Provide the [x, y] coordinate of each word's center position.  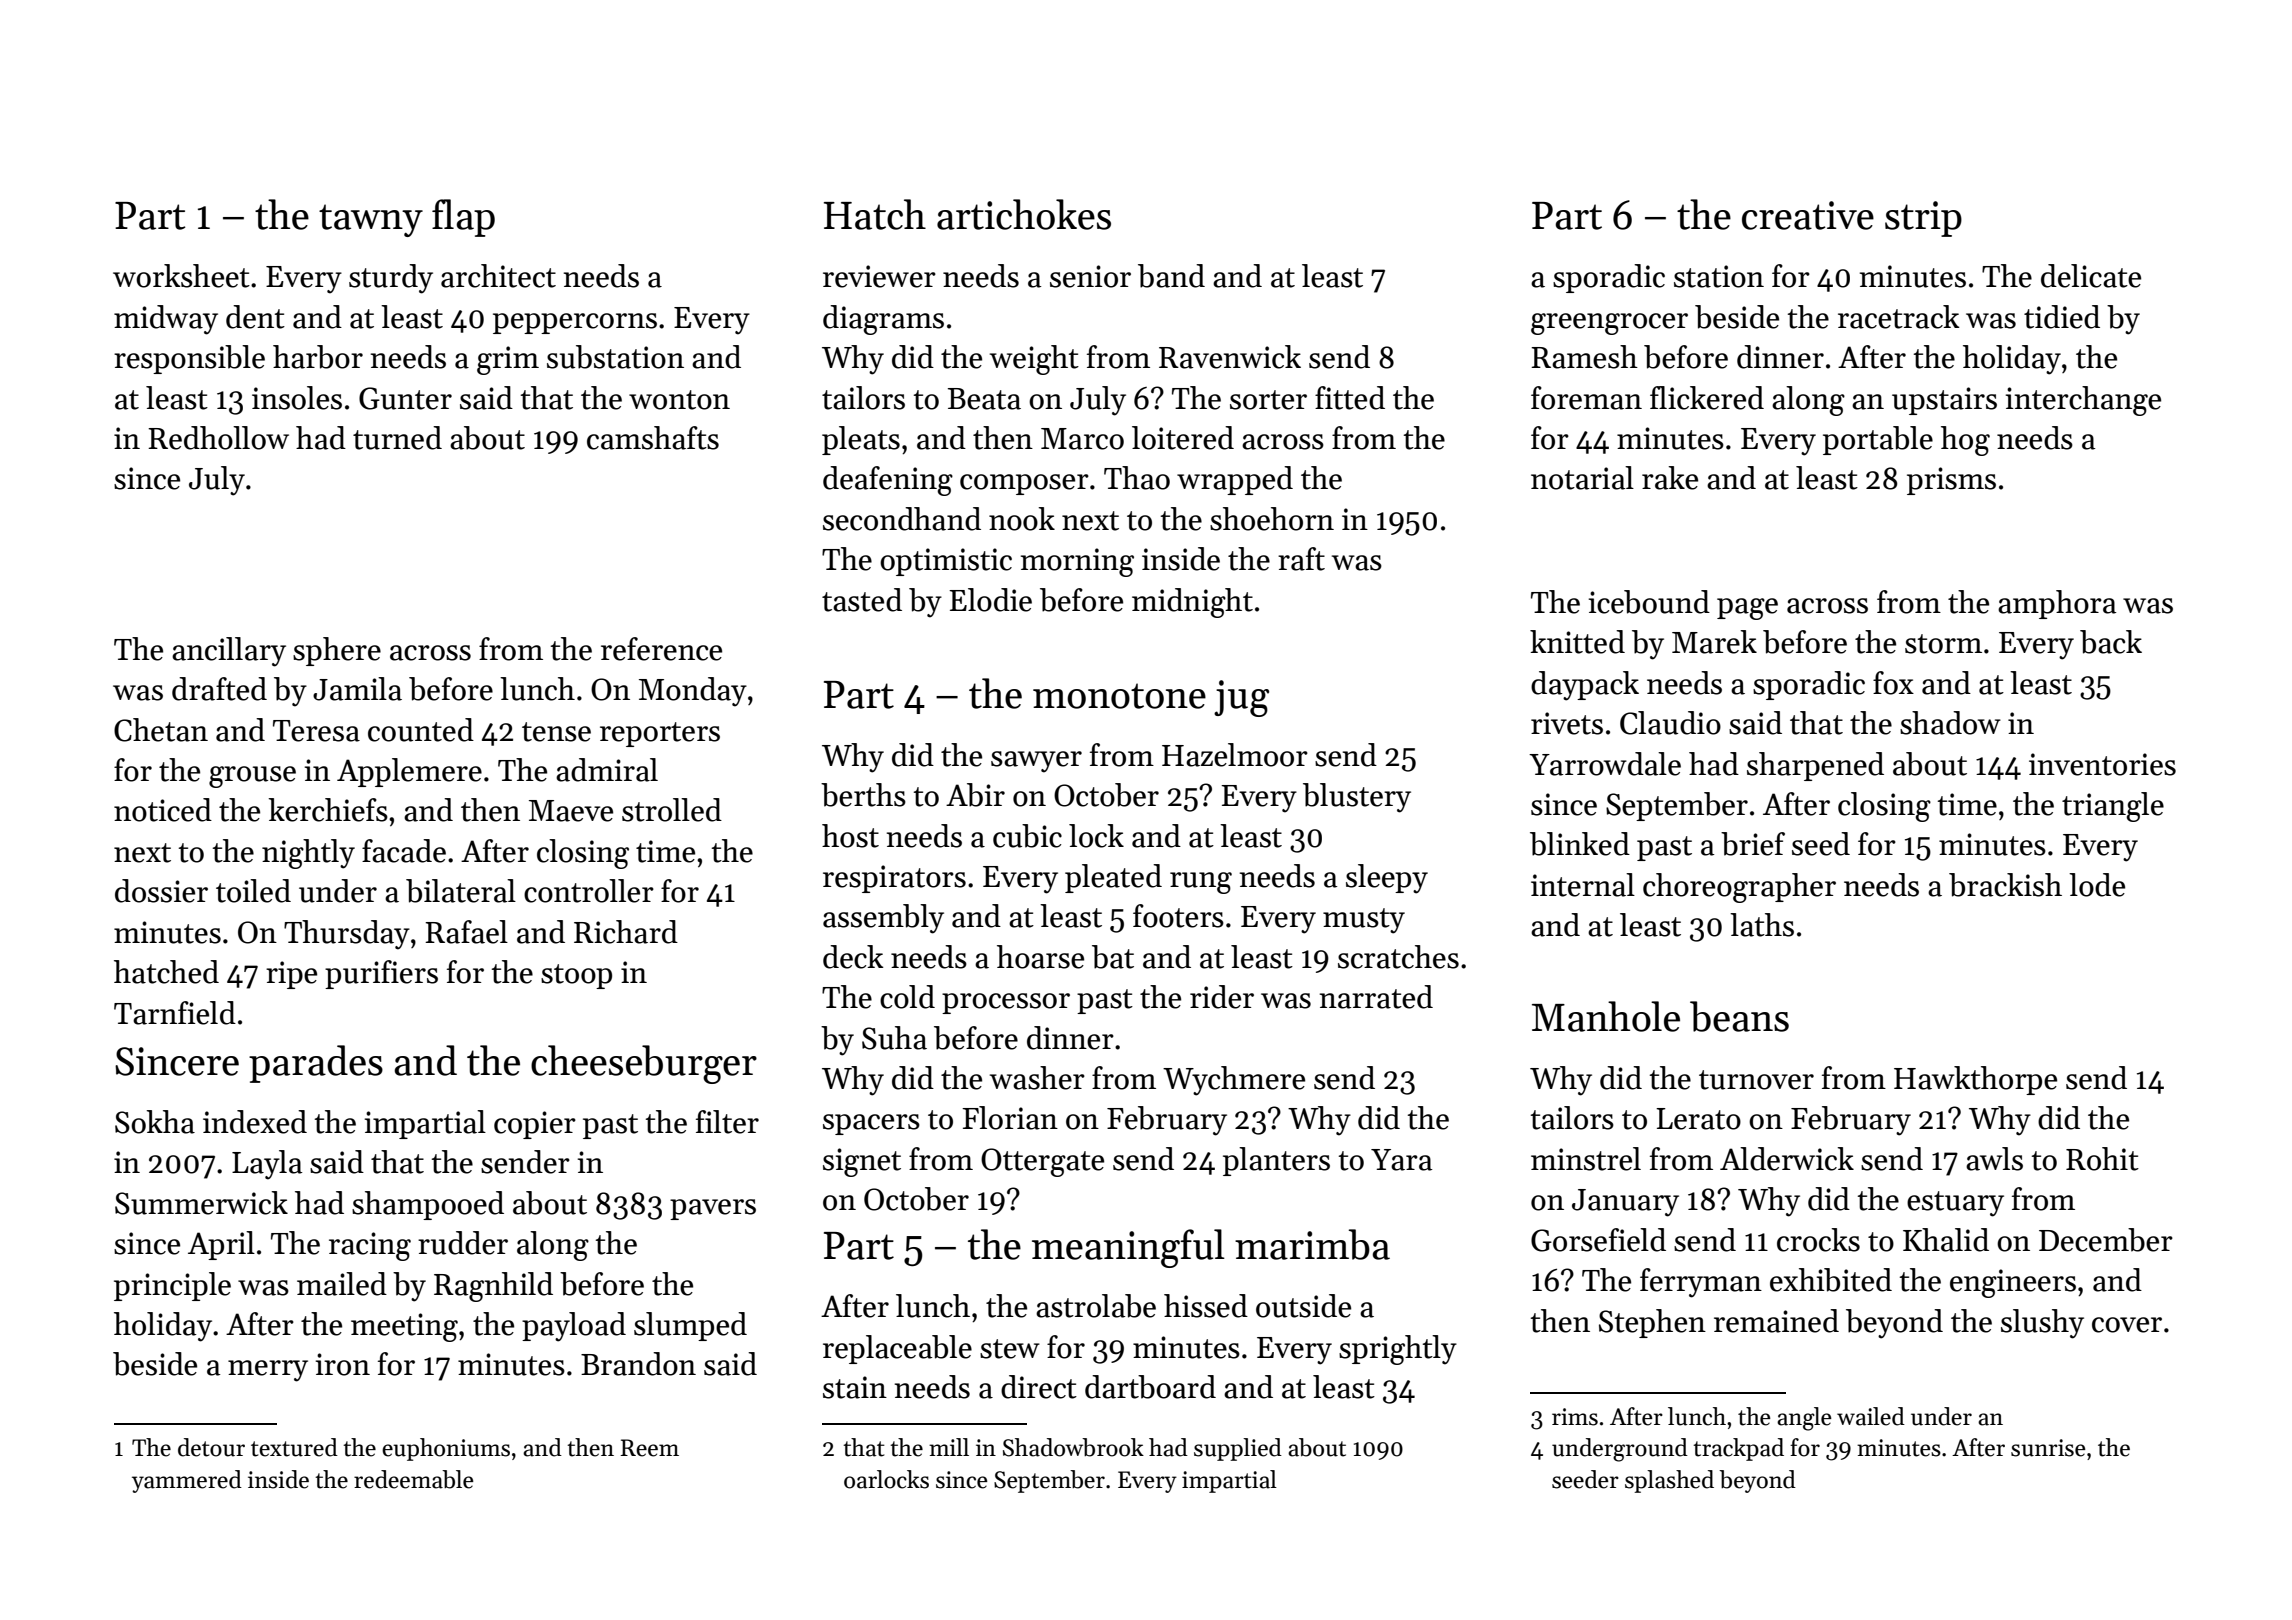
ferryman [1701, 1283]
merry [268, 1371]
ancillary [229, 652]
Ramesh [1584, 357]
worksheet [181, 276]
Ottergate [1042, 1162]
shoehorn [1272, 519]
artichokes [1024, 214]
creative [1808, 215]
